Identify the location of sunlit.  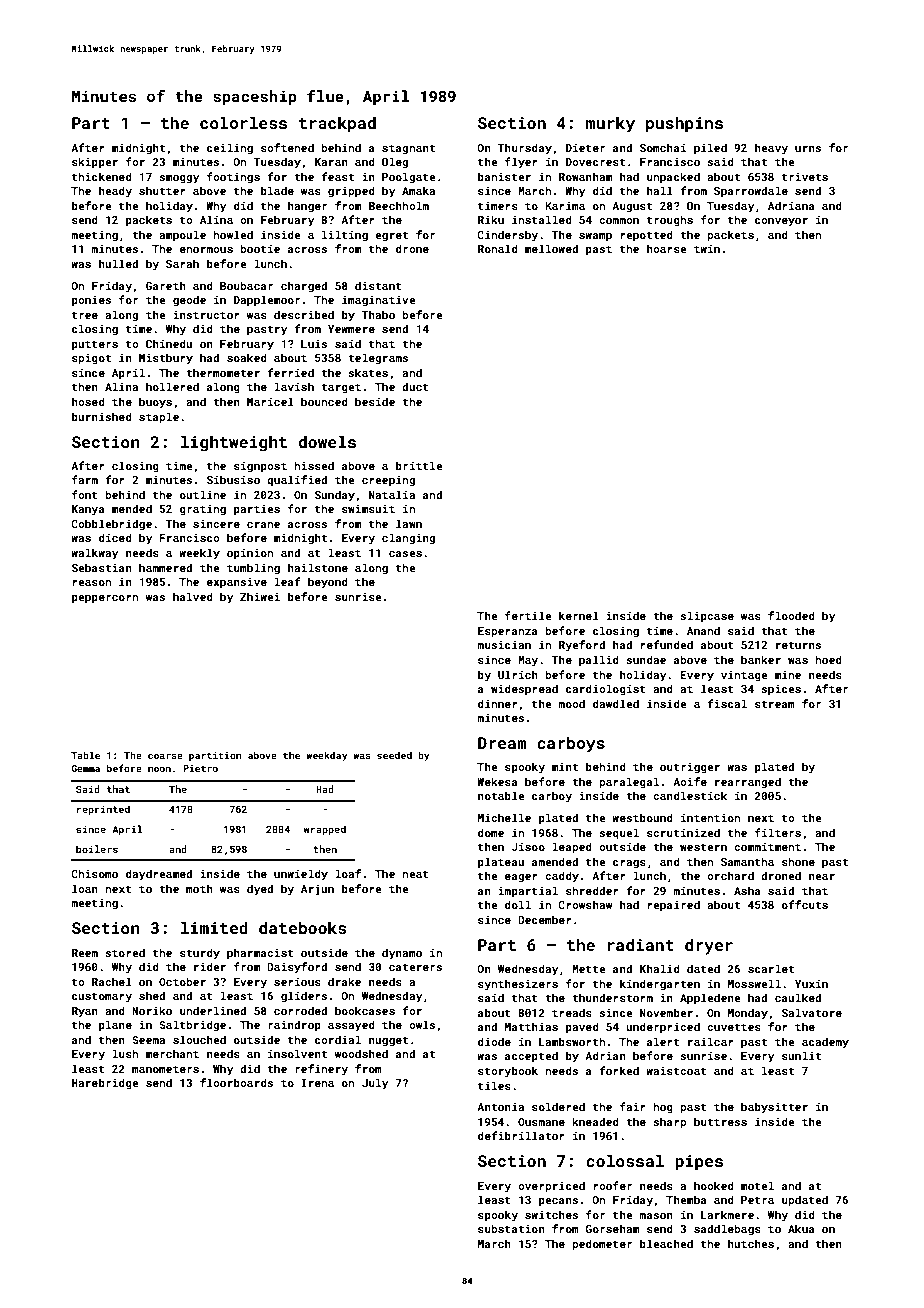
(801, 1055).
